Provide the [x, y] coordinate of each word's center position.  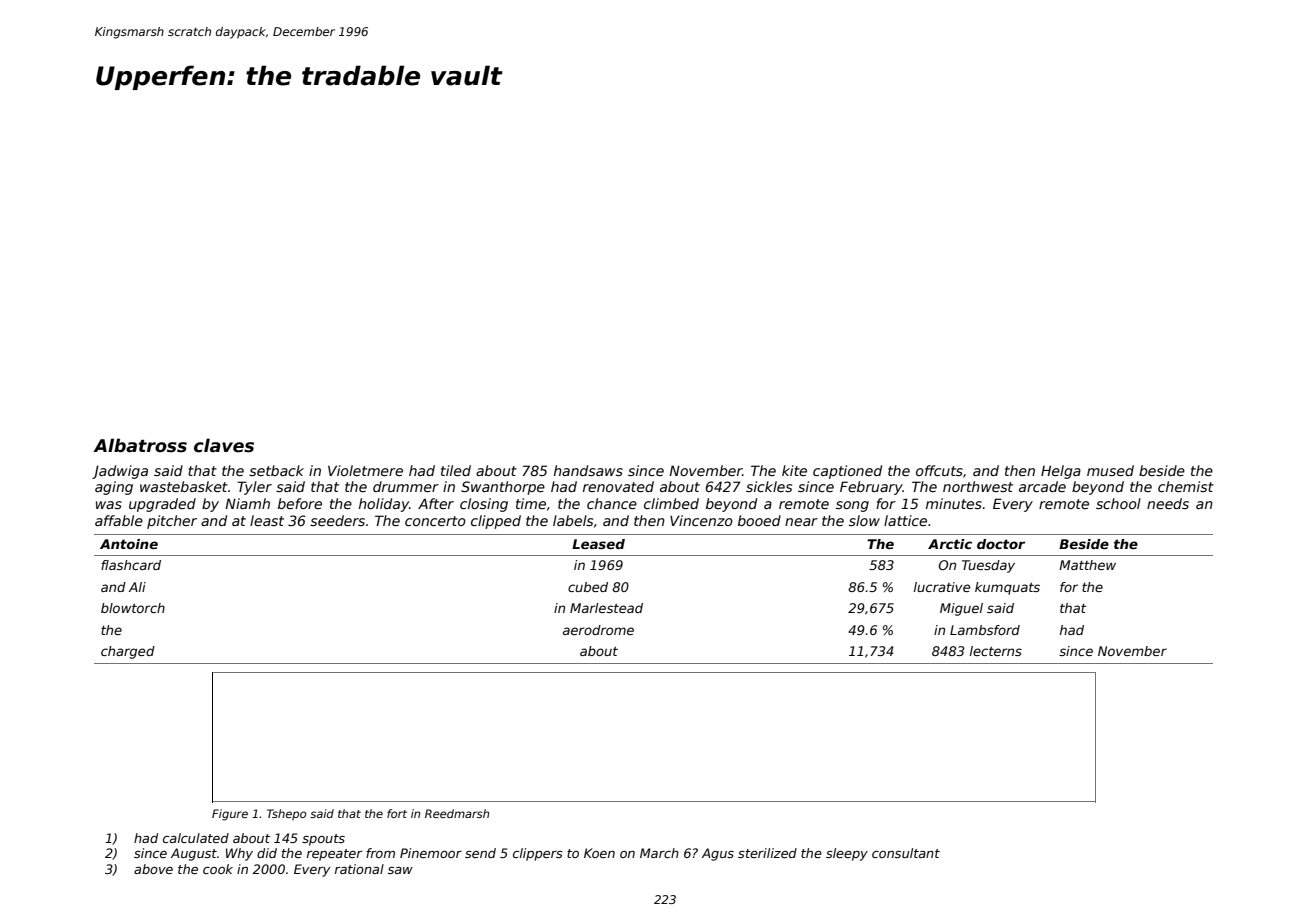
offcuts [939, 470]
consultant [906, 853]
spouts [323, 840]
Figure [230, 815]
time [531, 503]
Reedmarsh [457, 813]
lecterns [996, 651]
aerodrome [598, 630]
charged [128, 652]
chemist [1186, 486]
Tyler [254, 488]
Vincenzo [701, 520]
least [267, 520]
